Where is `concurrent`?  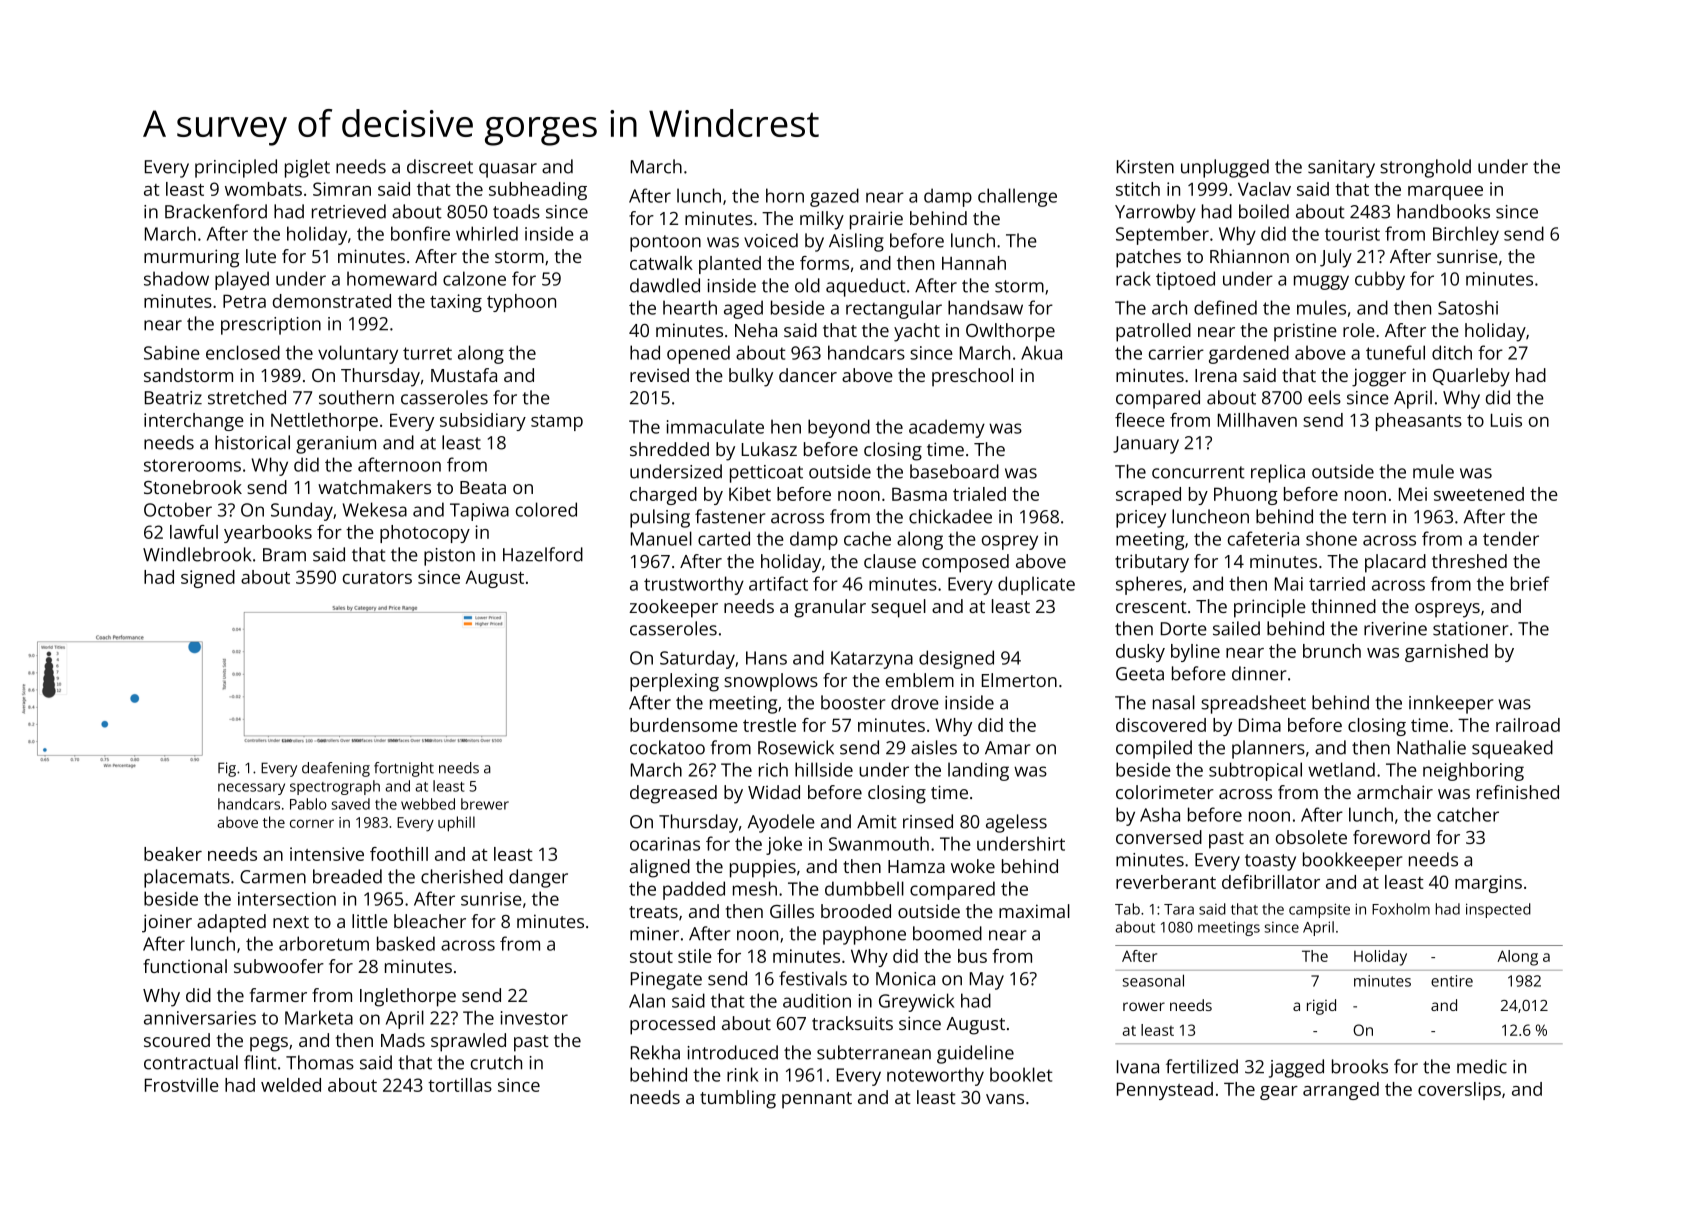
concurrent is located at coordinates (1198, 472).
